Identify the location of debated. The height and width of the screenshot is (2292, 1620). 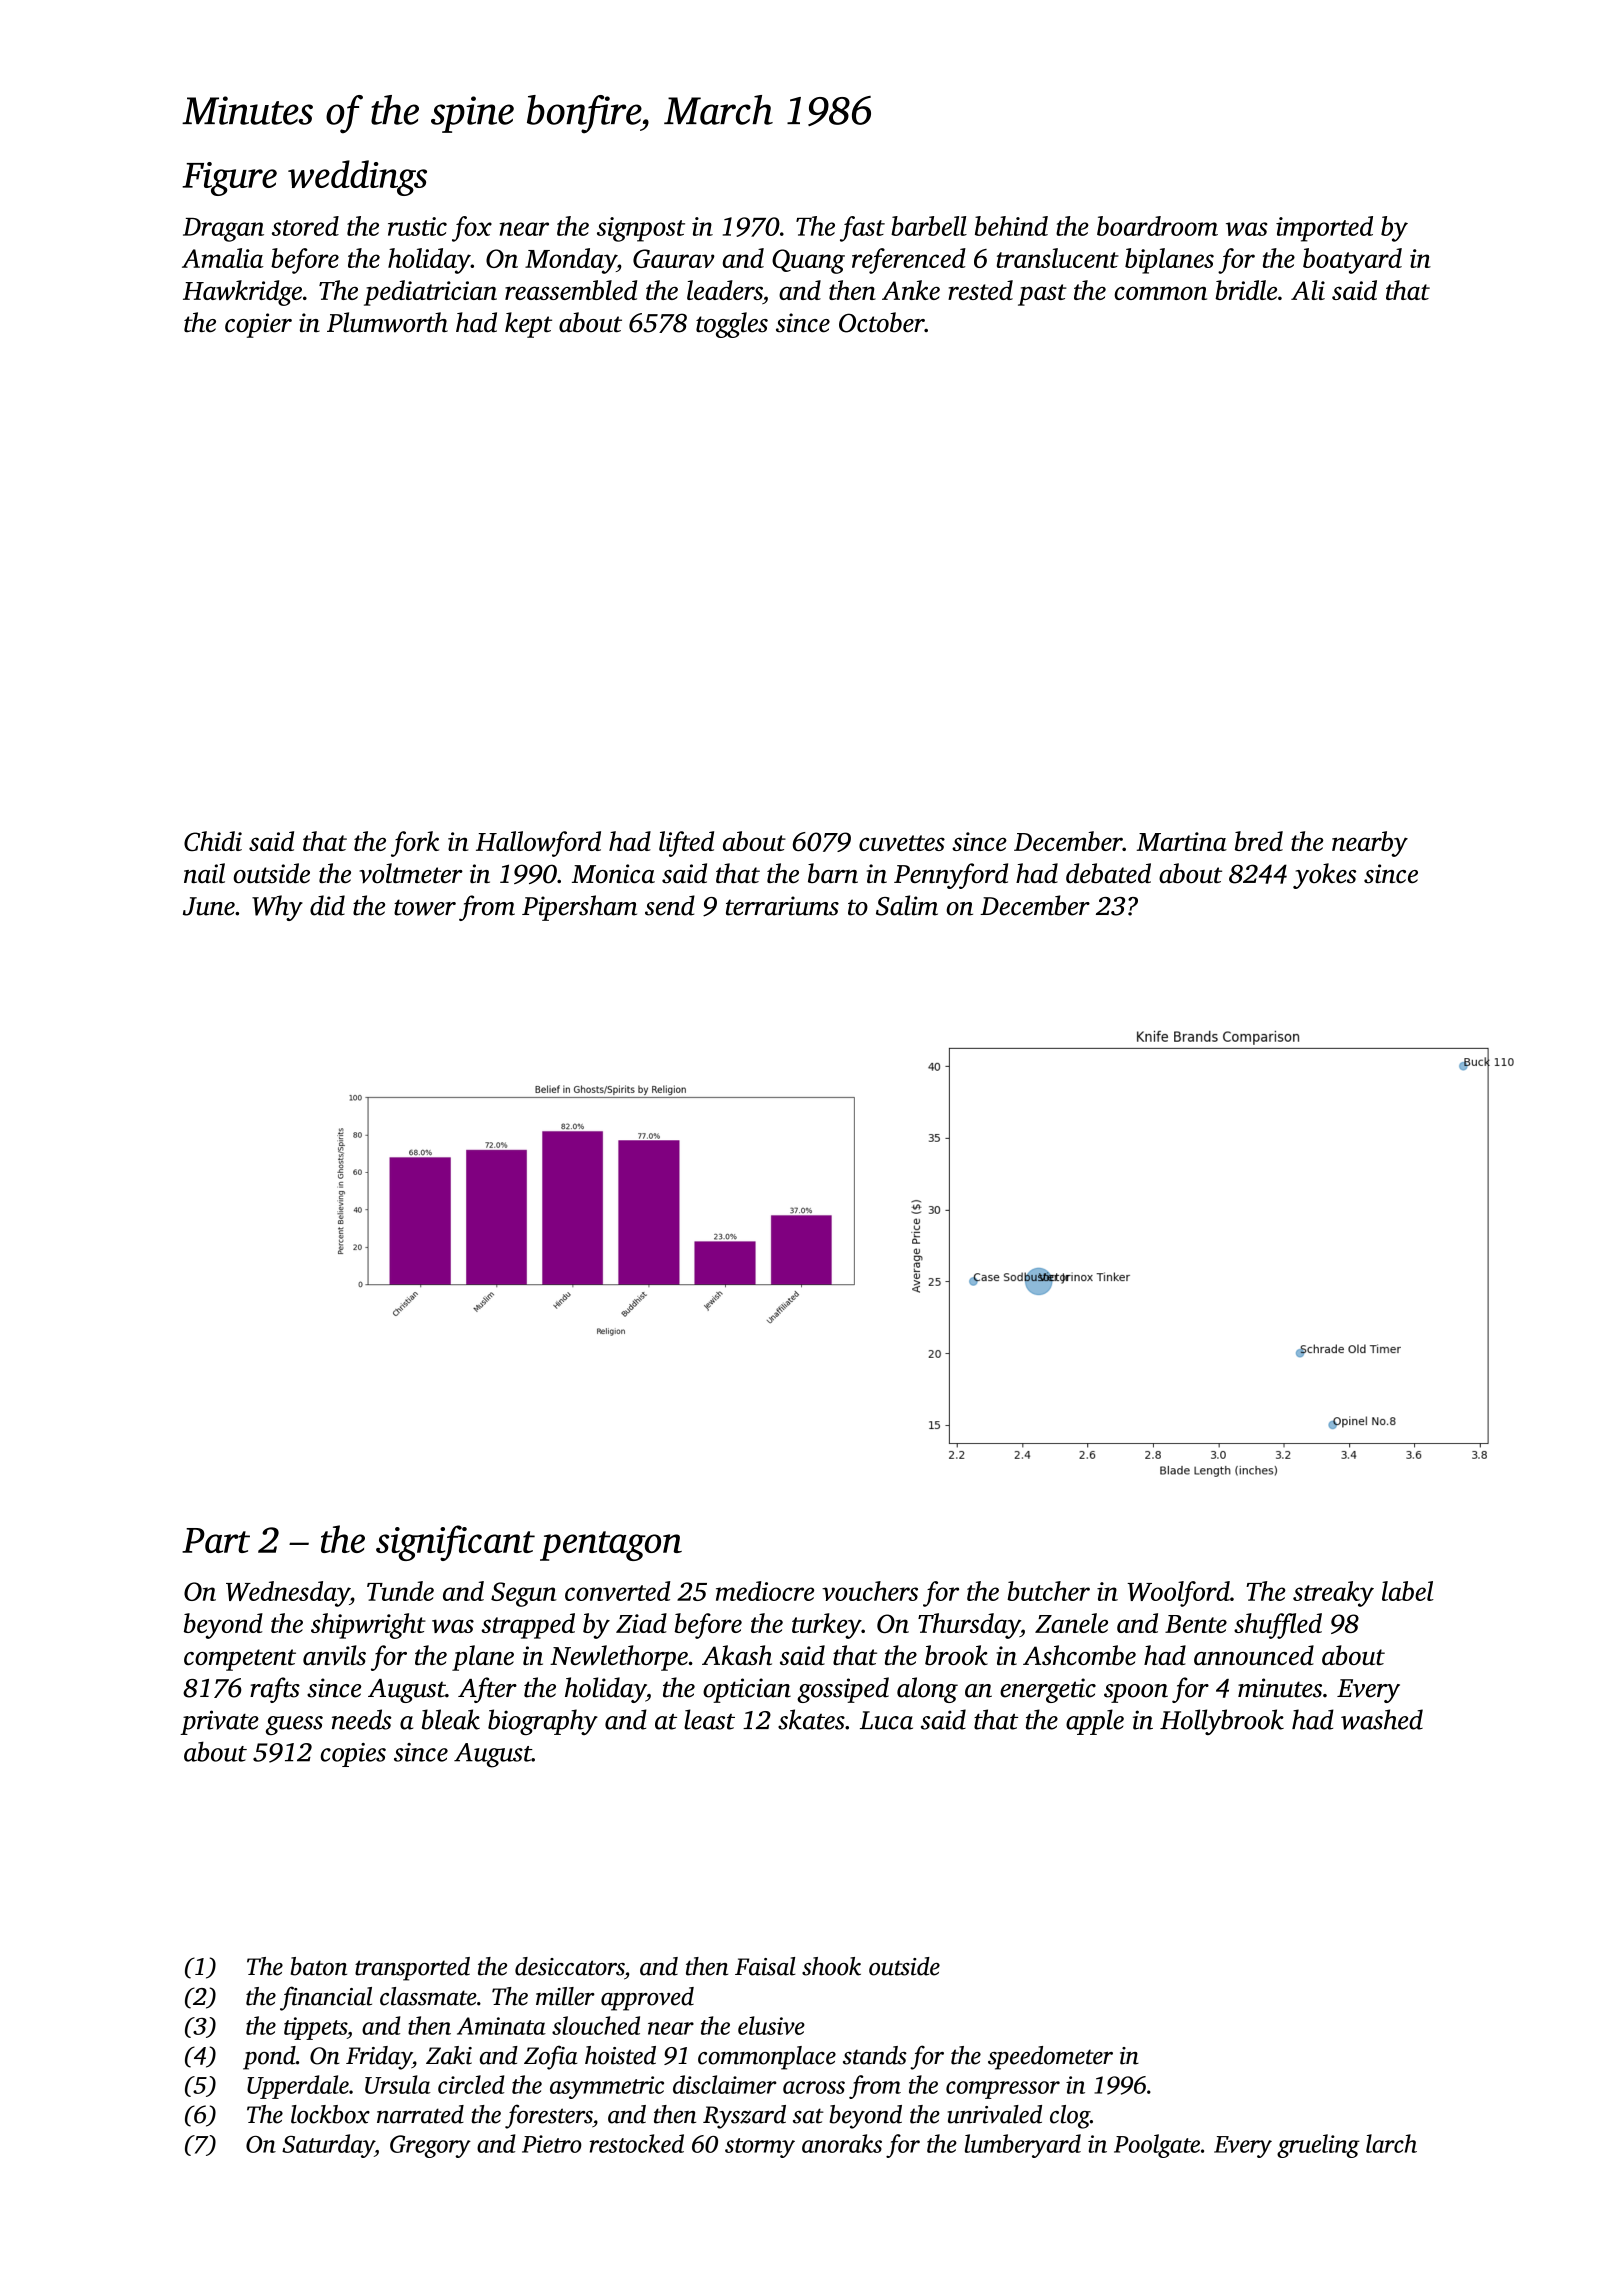
(1108, 873).
